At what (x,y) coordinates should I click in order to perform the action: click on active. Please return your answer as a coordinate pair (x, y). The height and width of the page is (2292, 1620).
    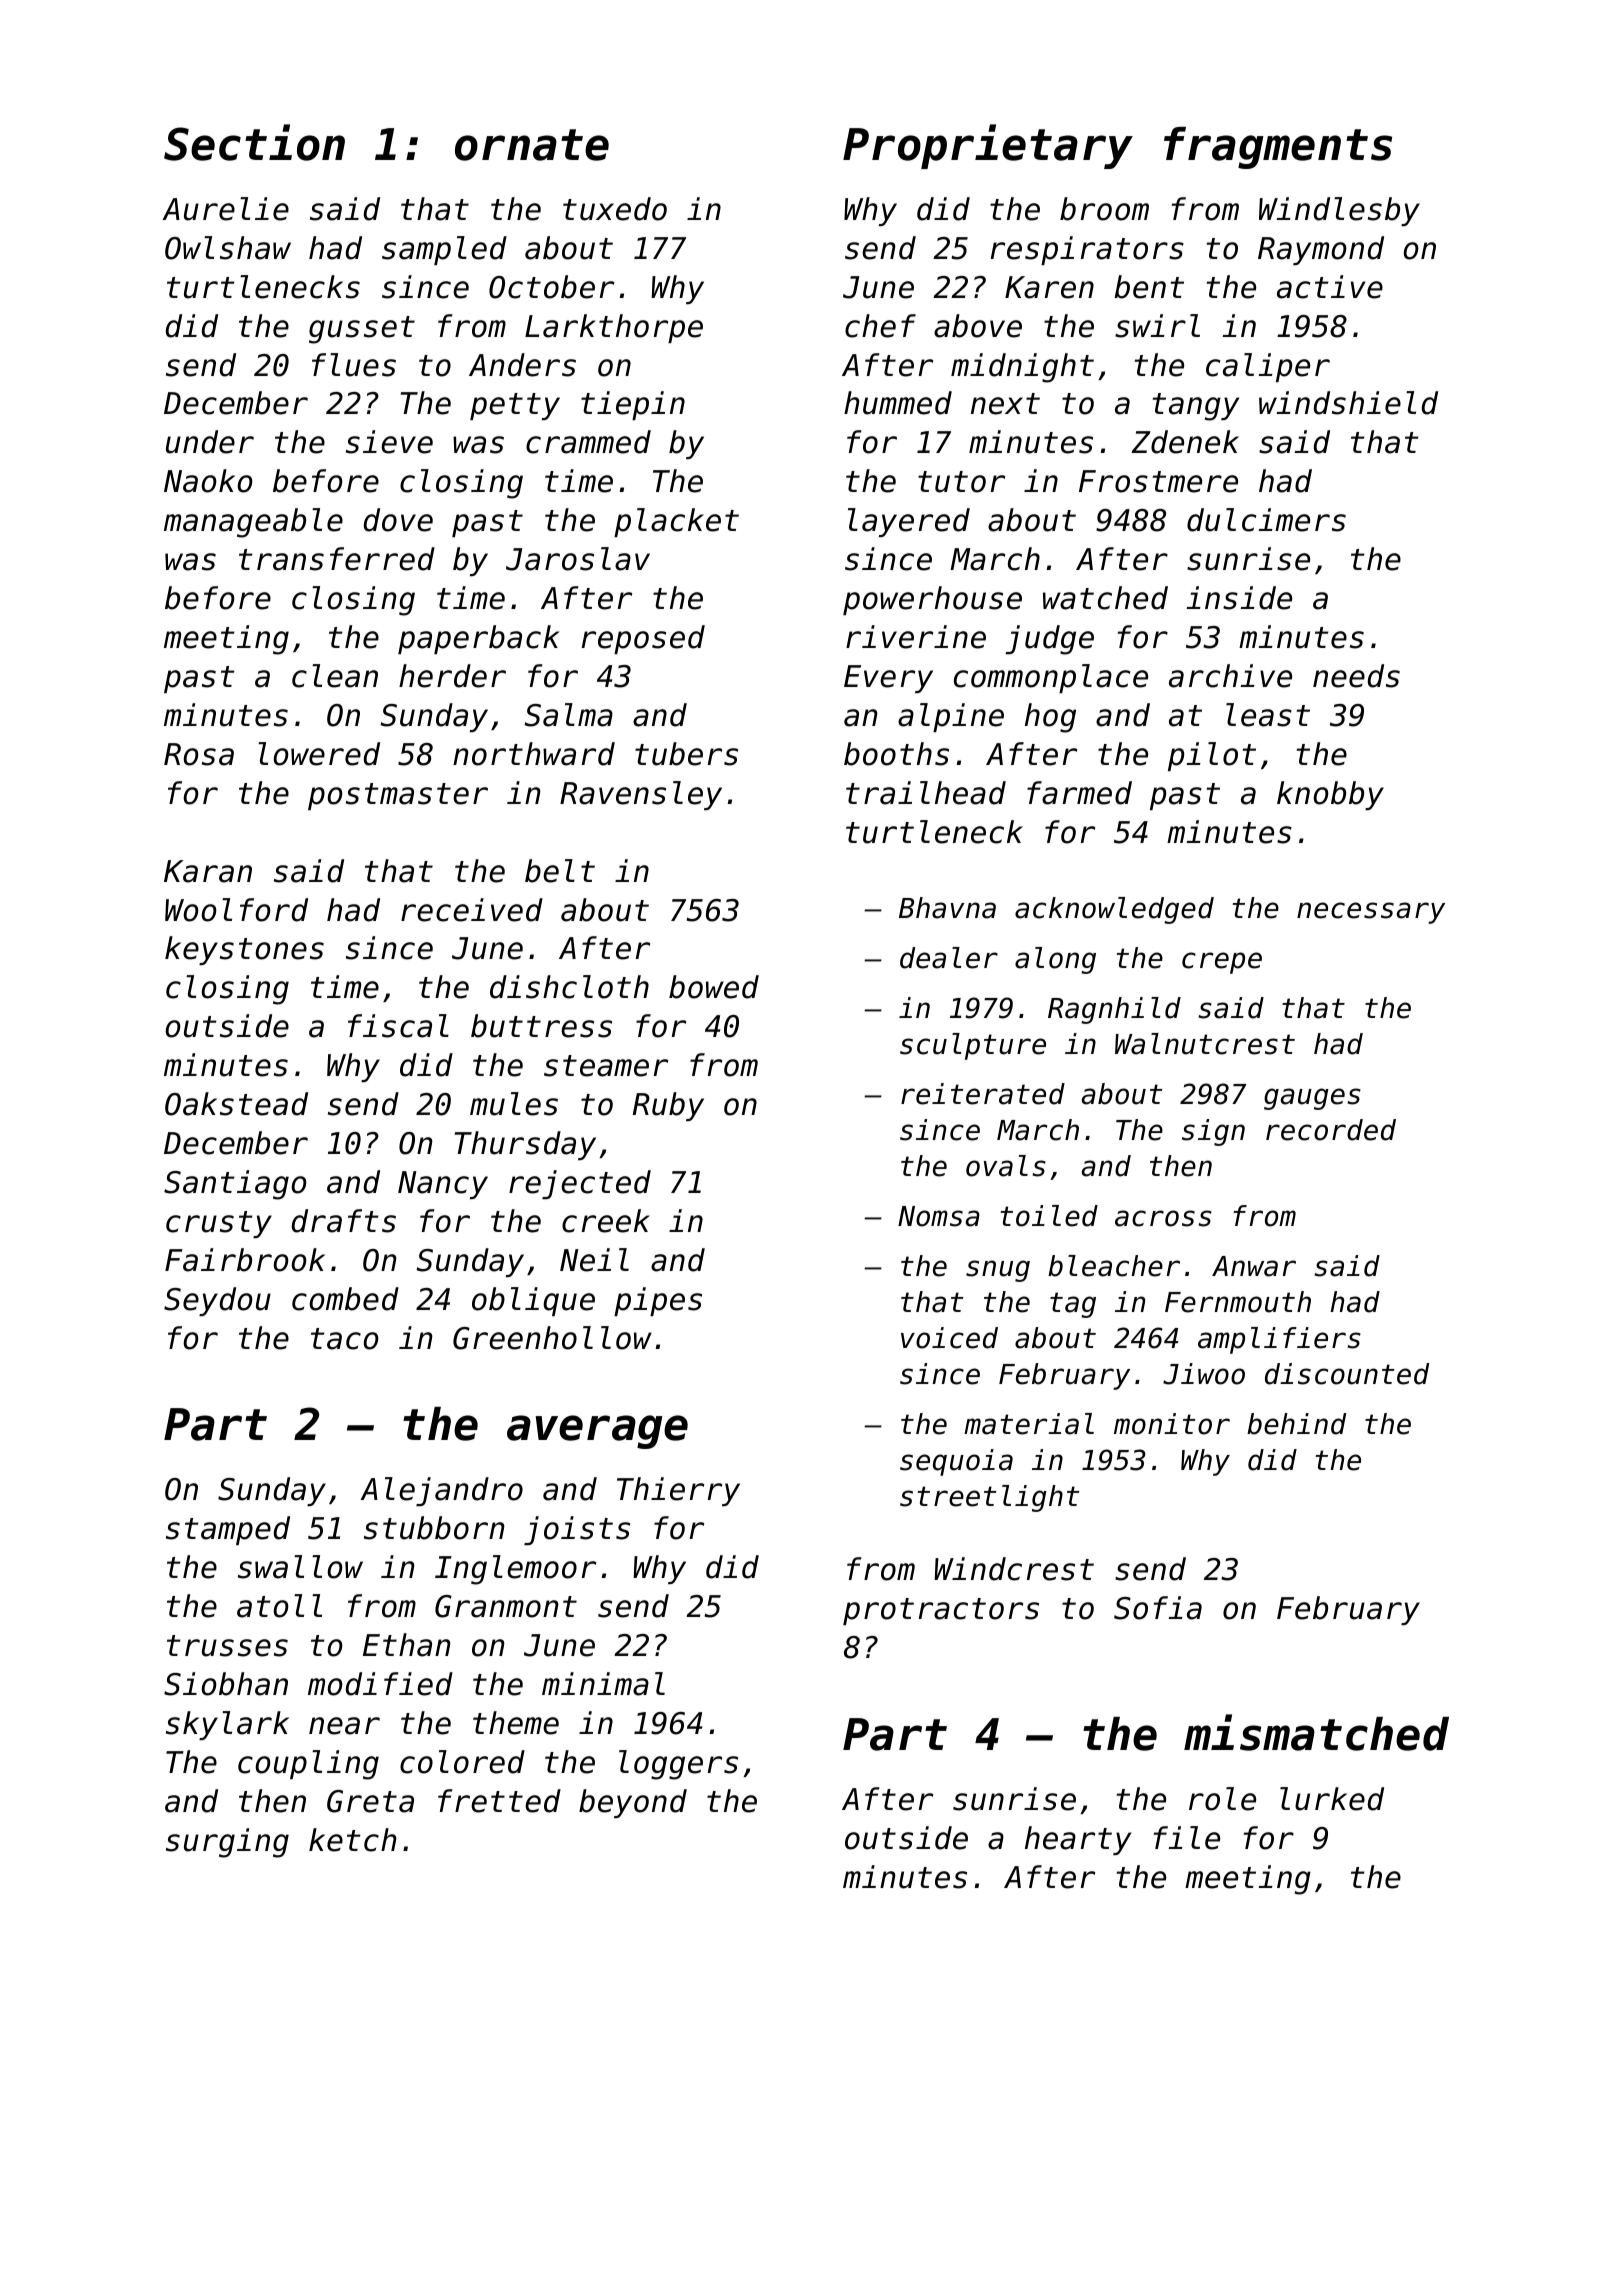
    Looking at the image, I should click on (1330, 287).
